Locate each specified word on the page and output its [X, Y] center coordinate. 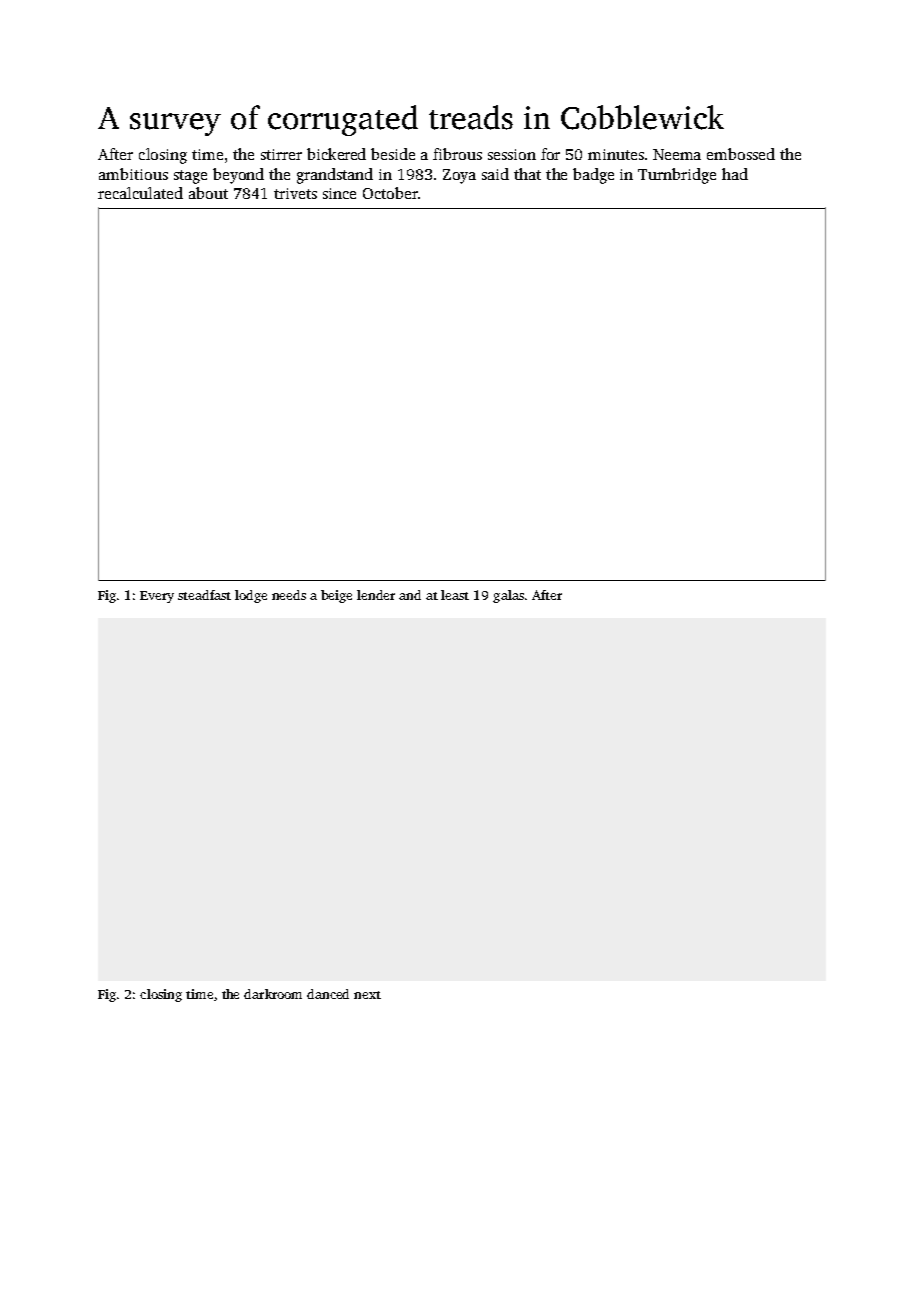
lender [376, 595]
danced [328, 994]
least [455, 595]
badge [593, 176]
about [208, 193]
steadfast [204, 595]
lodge [251, 596]
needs [289, 595]
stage [190, 177]
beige [336, 596]
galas [508, 596]
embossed [741, 154]
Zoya [459, 176]
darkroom [273, 994]
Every [157, 597]
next [367, 995]
